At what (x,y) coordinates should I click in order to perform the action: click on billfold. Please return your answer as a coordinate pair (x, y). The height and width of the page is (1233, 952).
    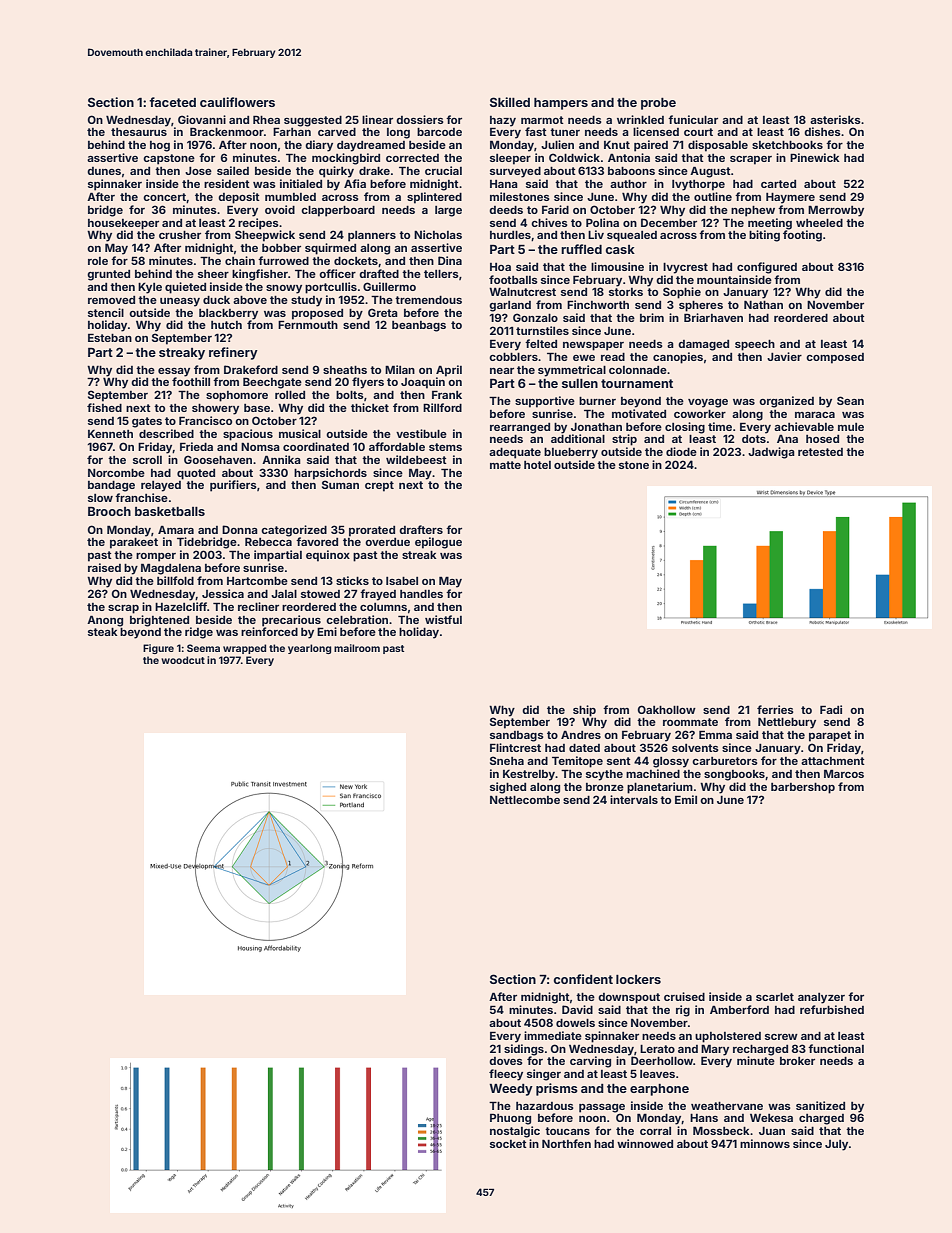
    Looking at the image, I should click on (175, 580).
